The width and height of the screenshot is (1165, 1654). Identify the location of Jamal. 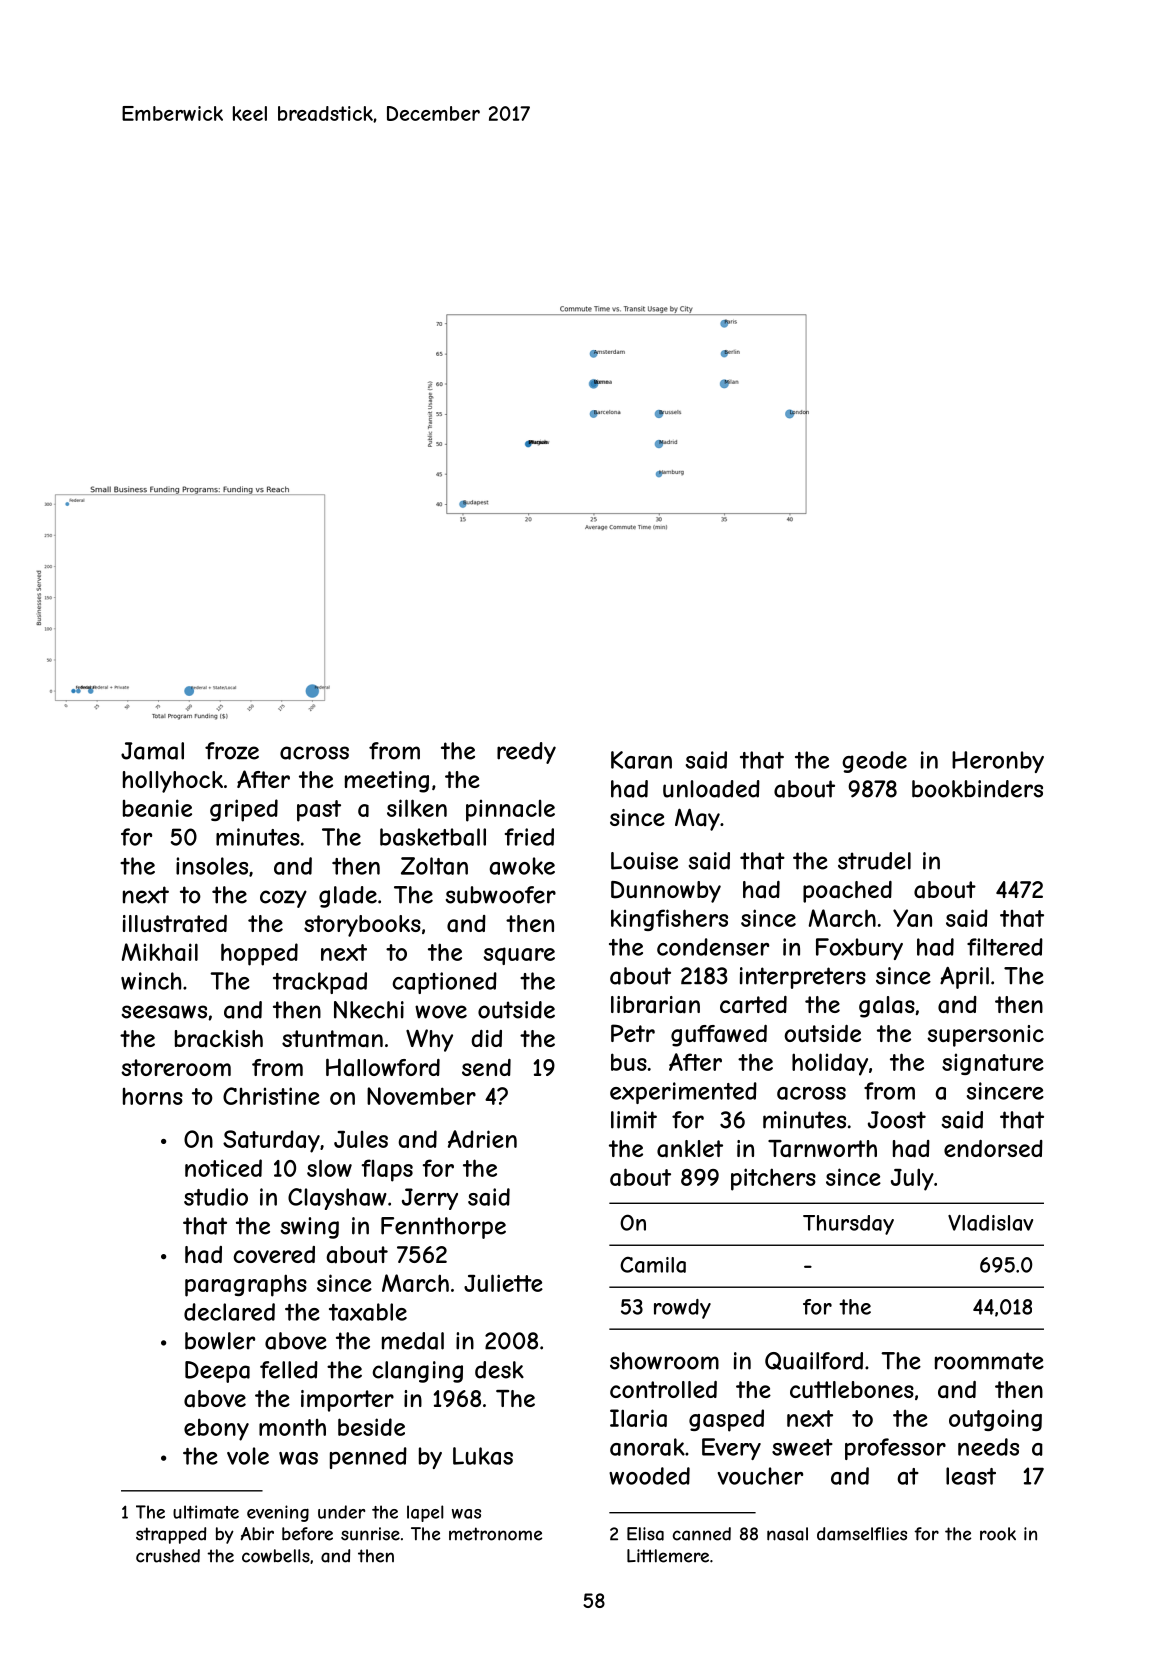
(152, 751).
